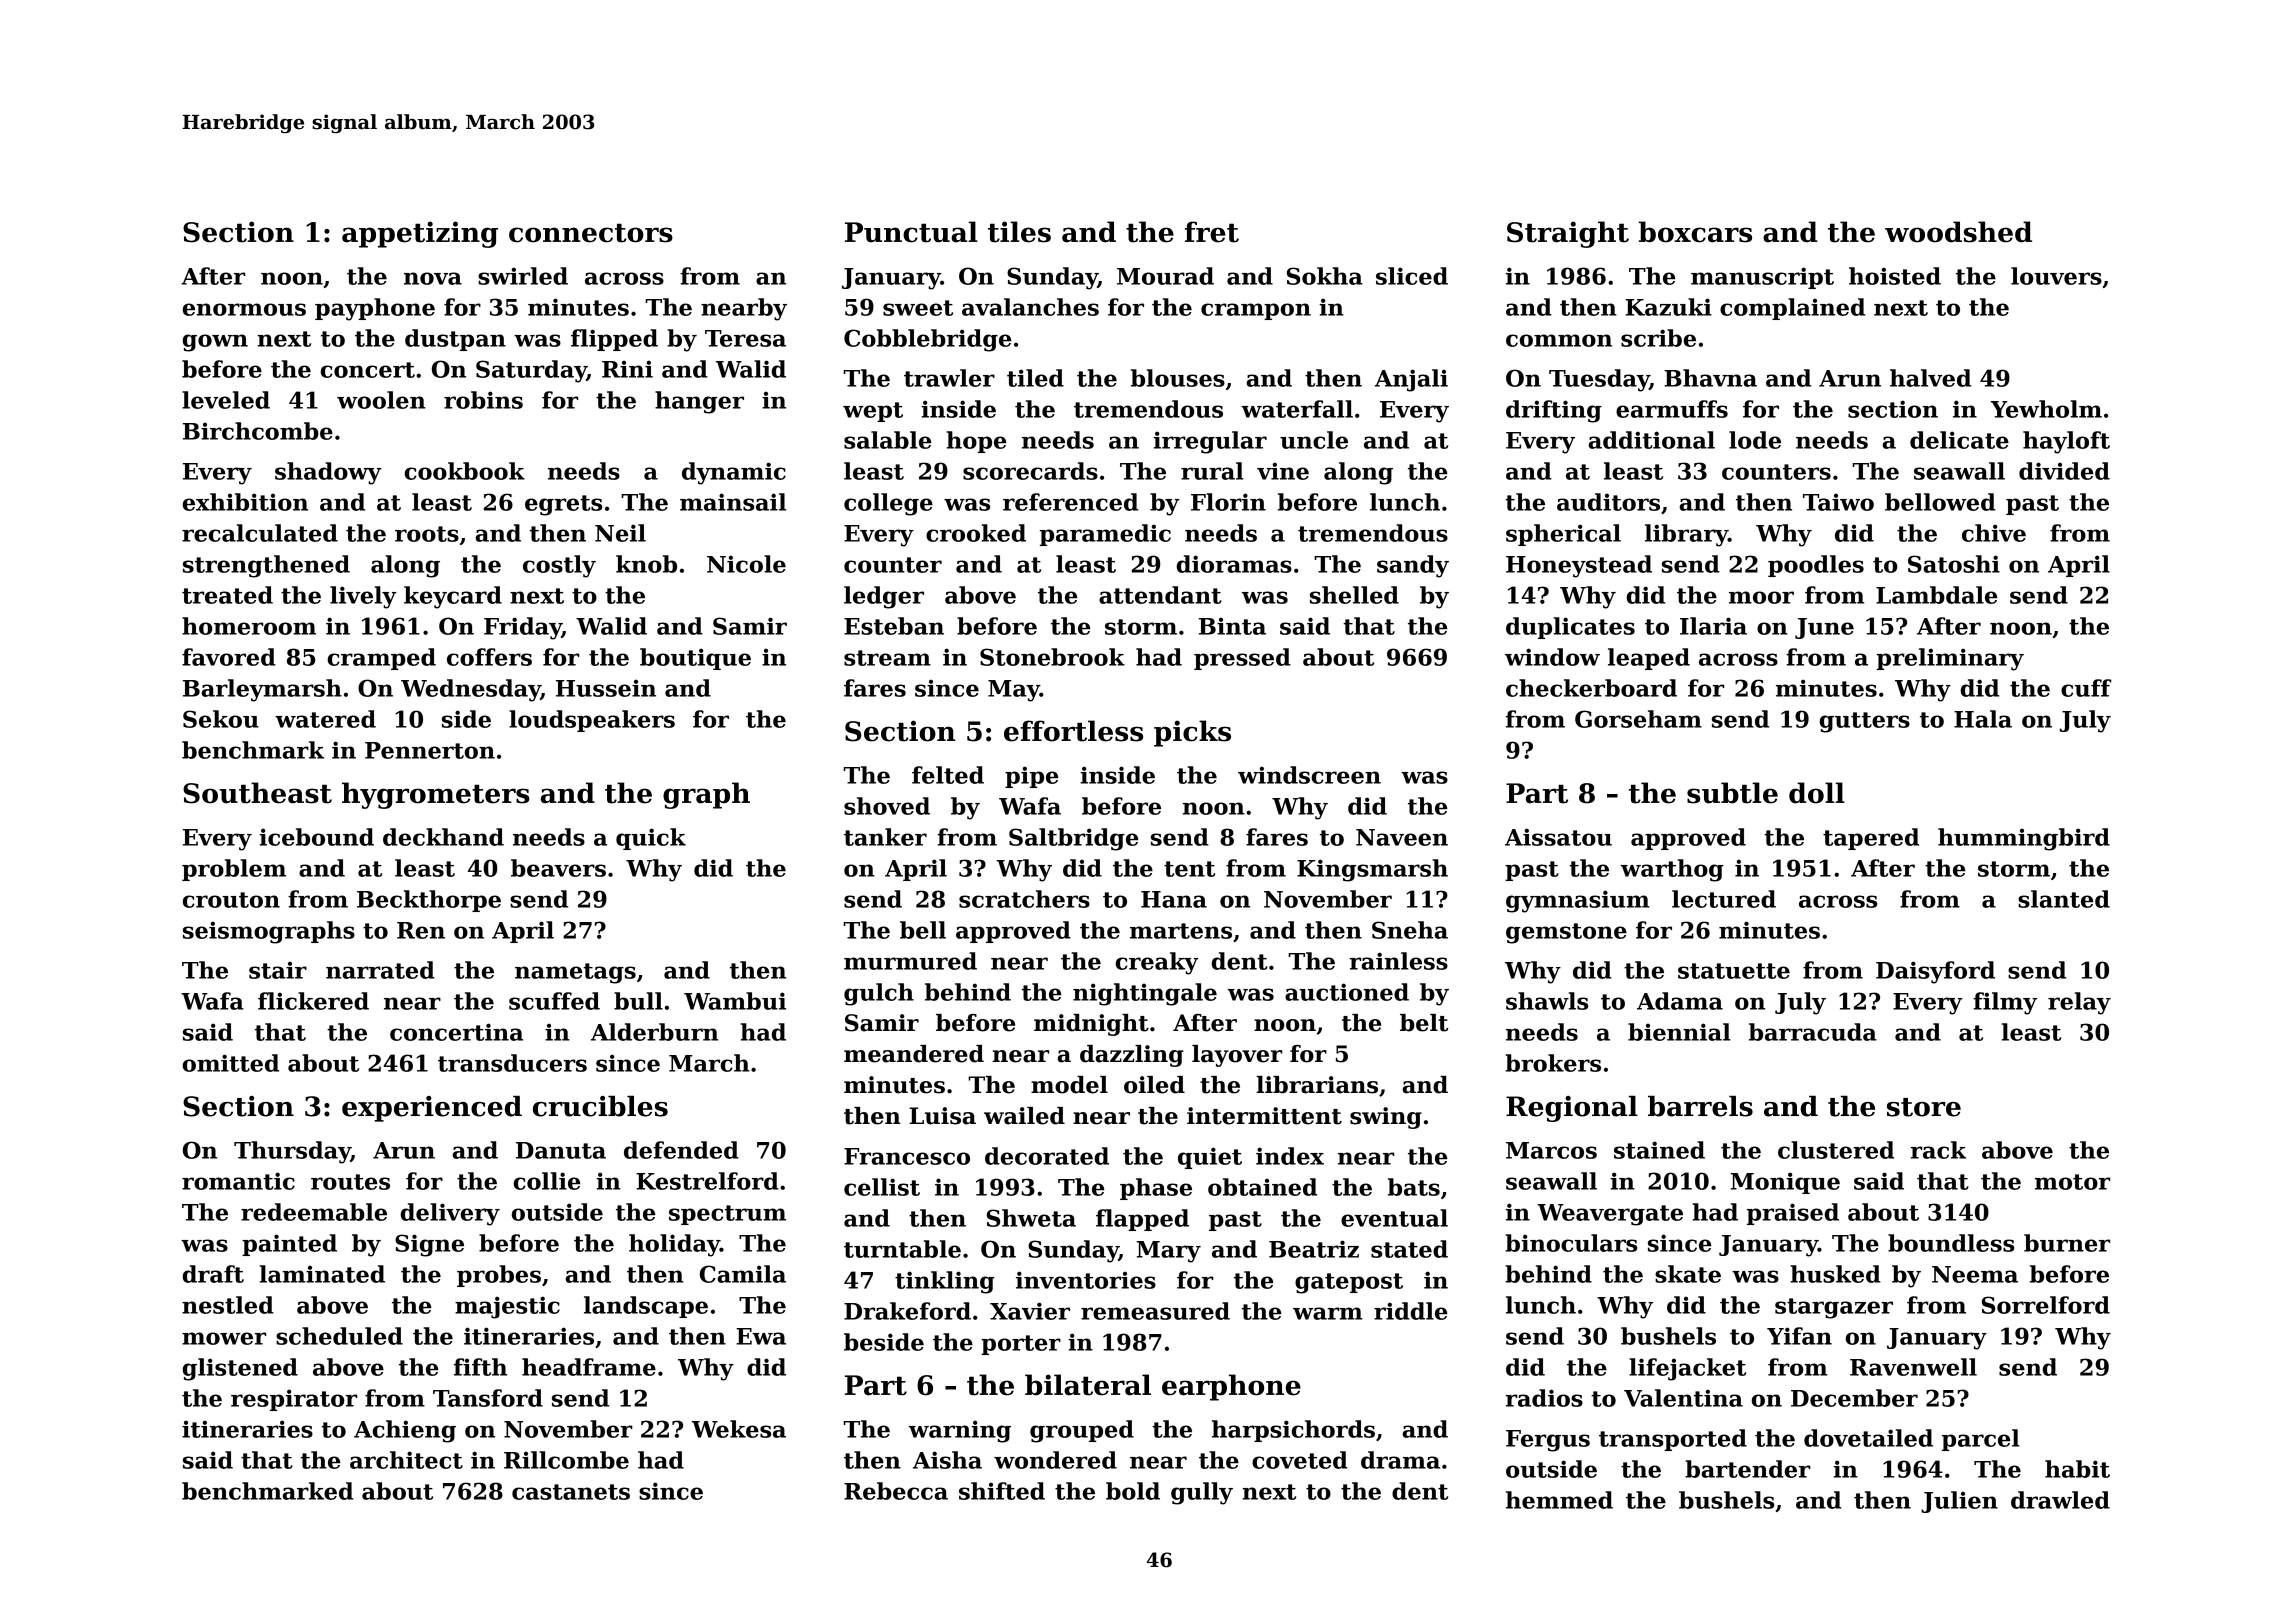  I want to click on shifted, so click(1002, 1491).
